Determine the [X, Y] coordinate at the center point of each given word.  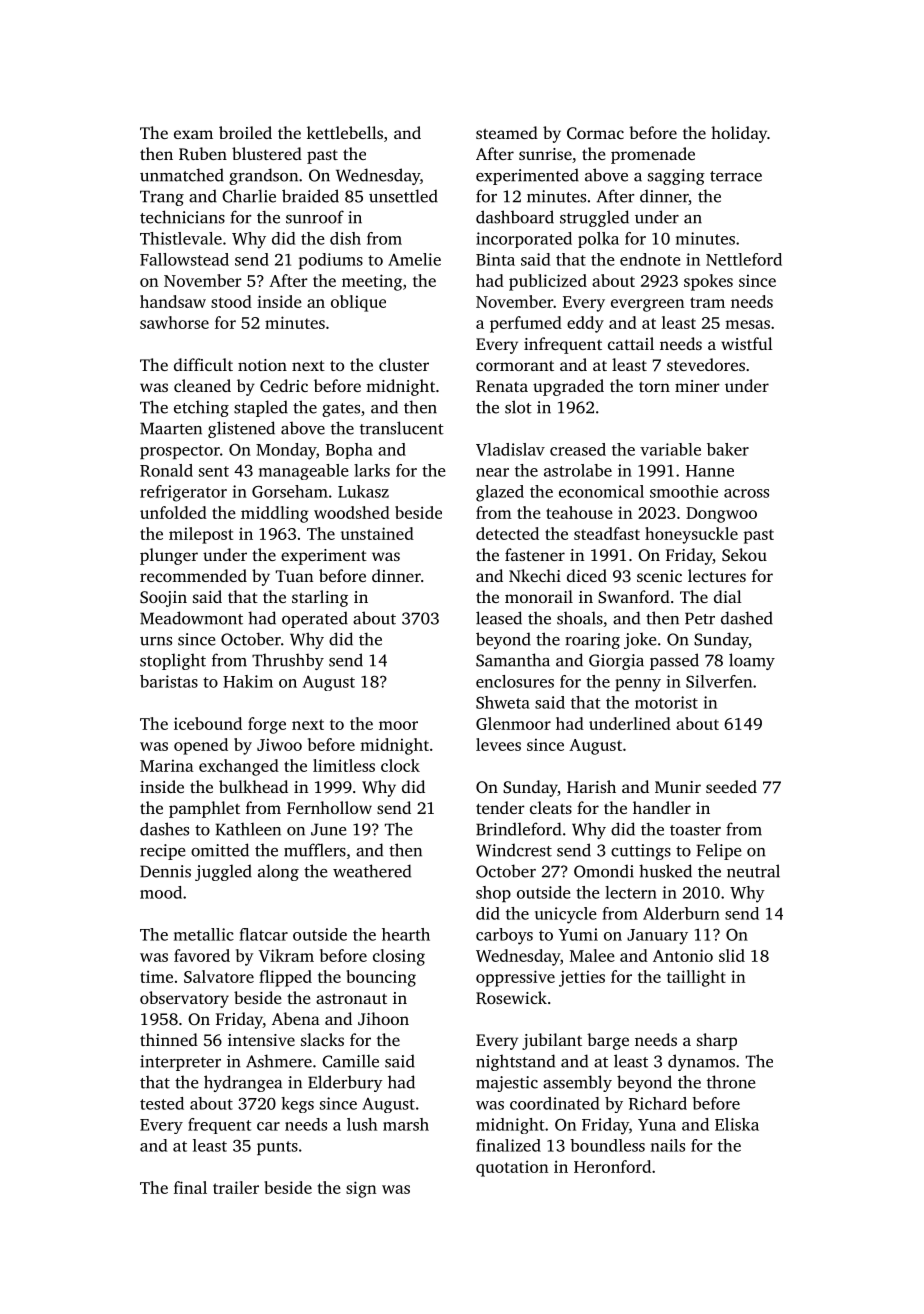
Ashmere [279, 1061]
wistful [747, 343]
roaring [592, 641]
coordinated [554, 1103]
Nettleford [744, 259]
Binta [495, 259]
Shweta [503, 702]
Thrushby [288, 661]
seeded [731, 786]
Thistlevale [181, 238]
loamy [752, 661]
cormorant [515, 366]
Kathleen [248, 829]
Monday [286, 451]
